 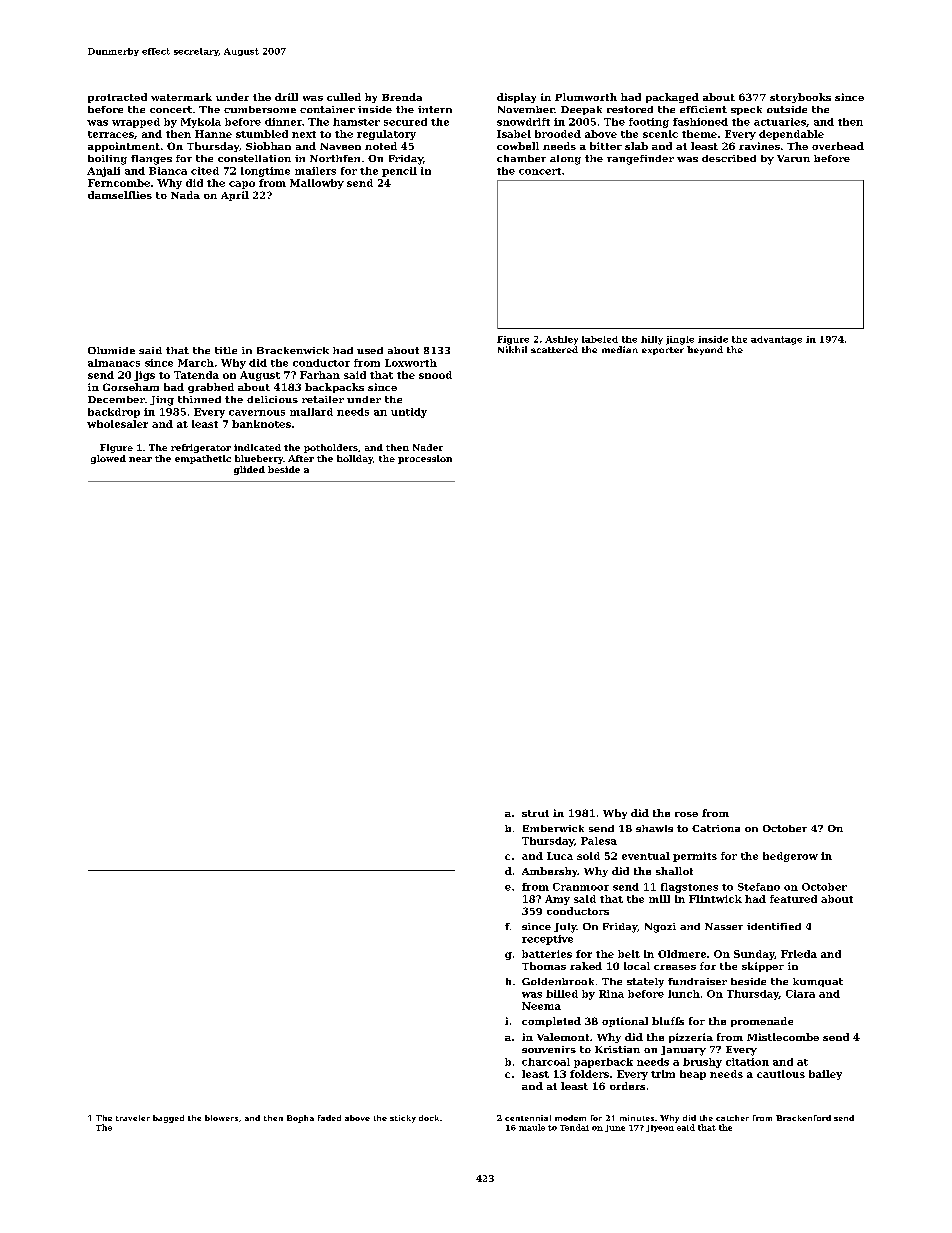 I want to click on Catriona, so click(x=716, y=828).
